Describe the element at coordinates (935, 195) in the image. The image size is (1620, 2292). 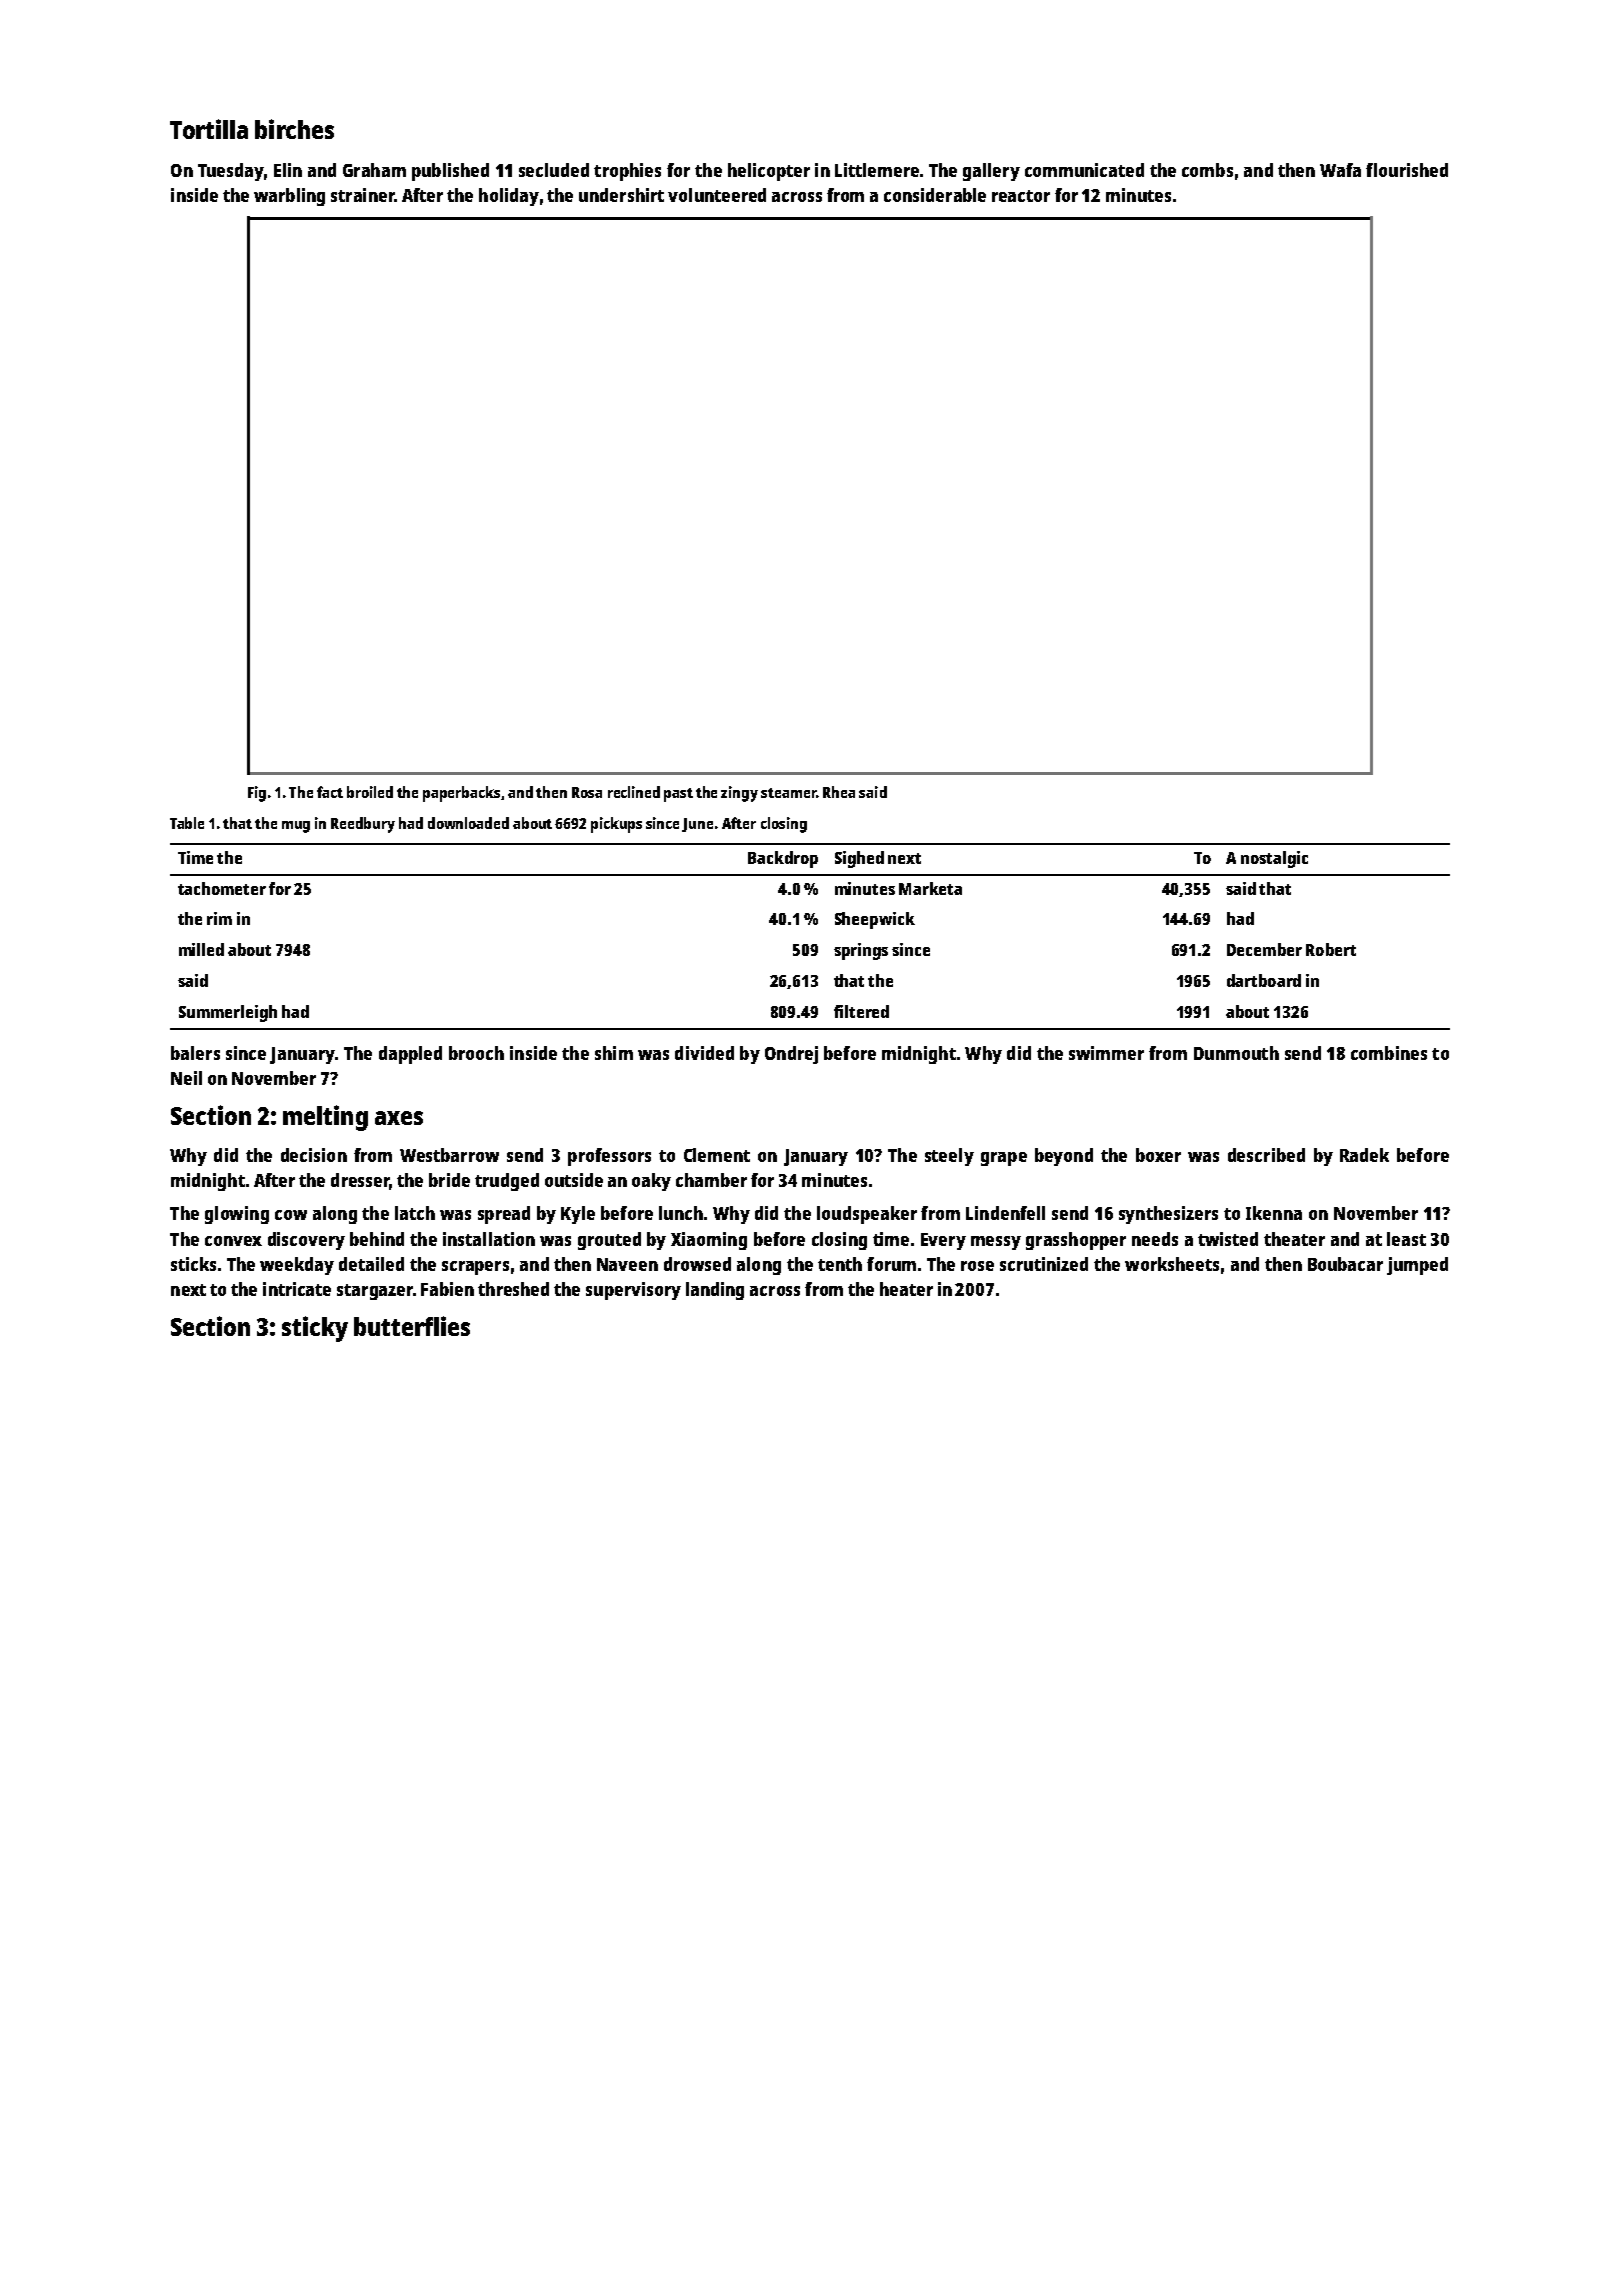
I see `considerable` at that location.
